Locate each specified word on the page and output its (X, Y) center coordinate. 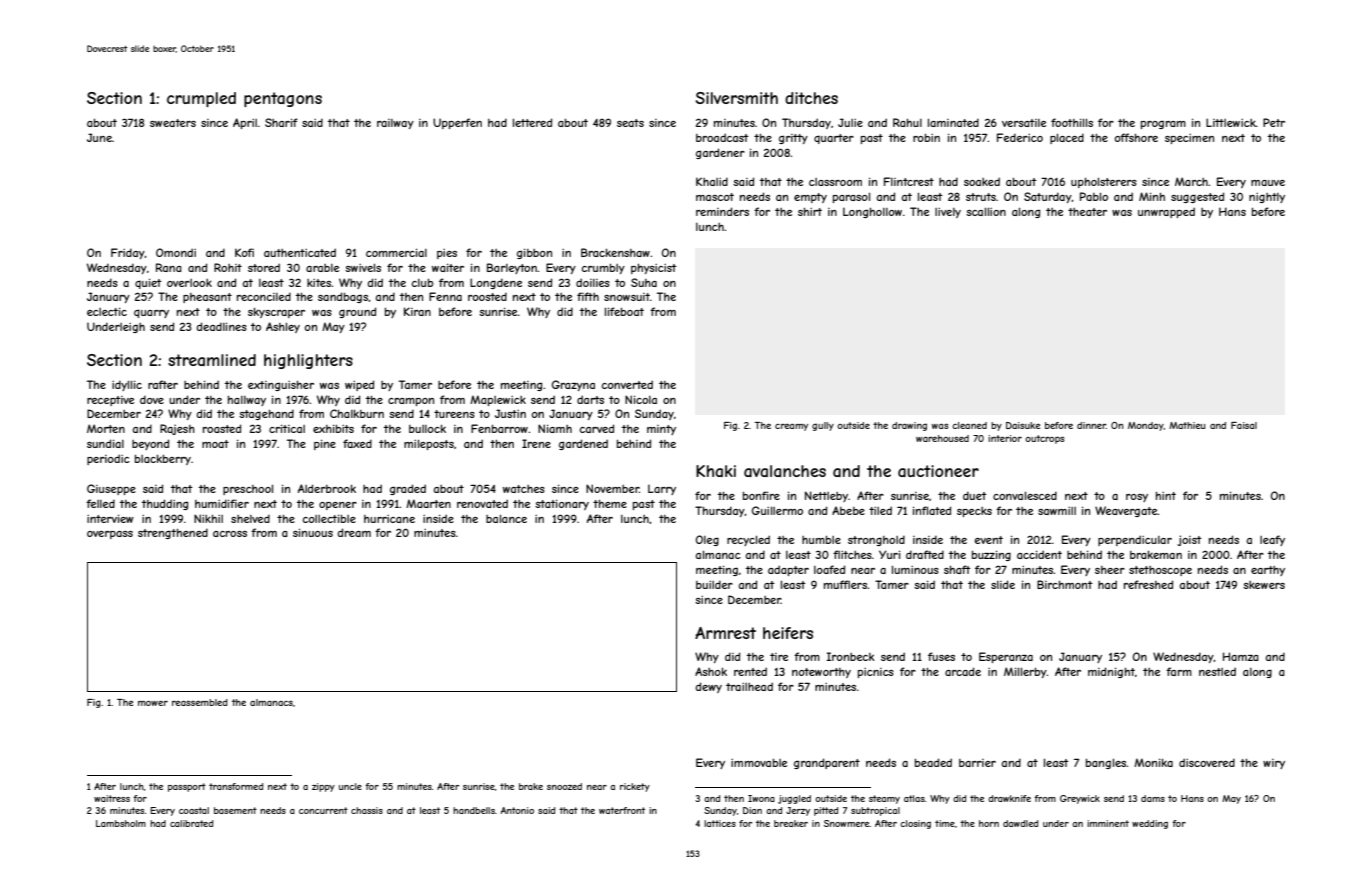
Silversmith (736, 98)
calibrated (191, 823)
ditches (811, 98)
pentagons (283, 99)
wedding (1150, 824)
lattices (720, 823)
